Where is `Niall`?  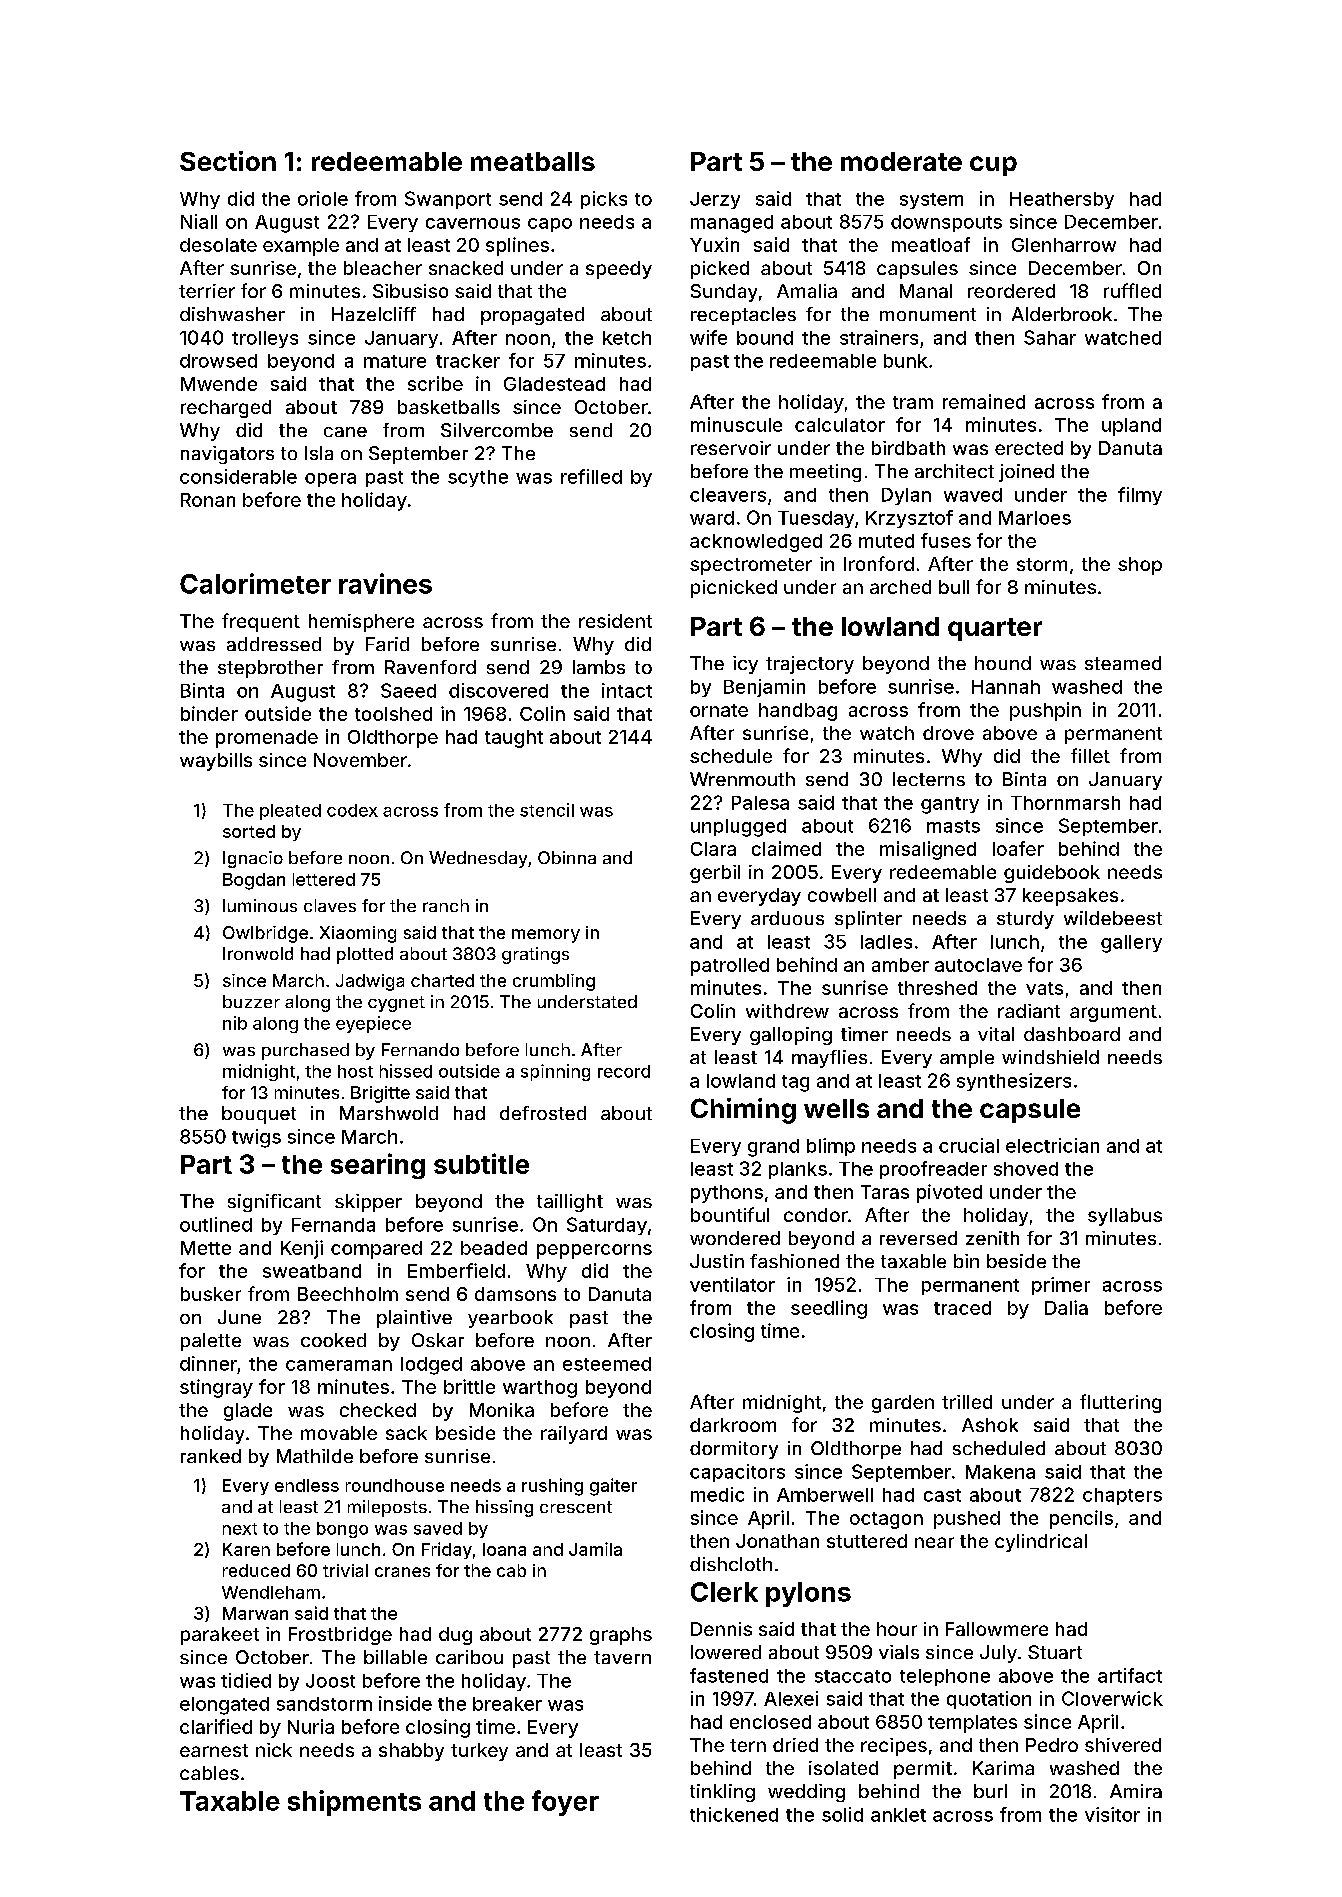
Niall is located at coordinates (199, 221).
